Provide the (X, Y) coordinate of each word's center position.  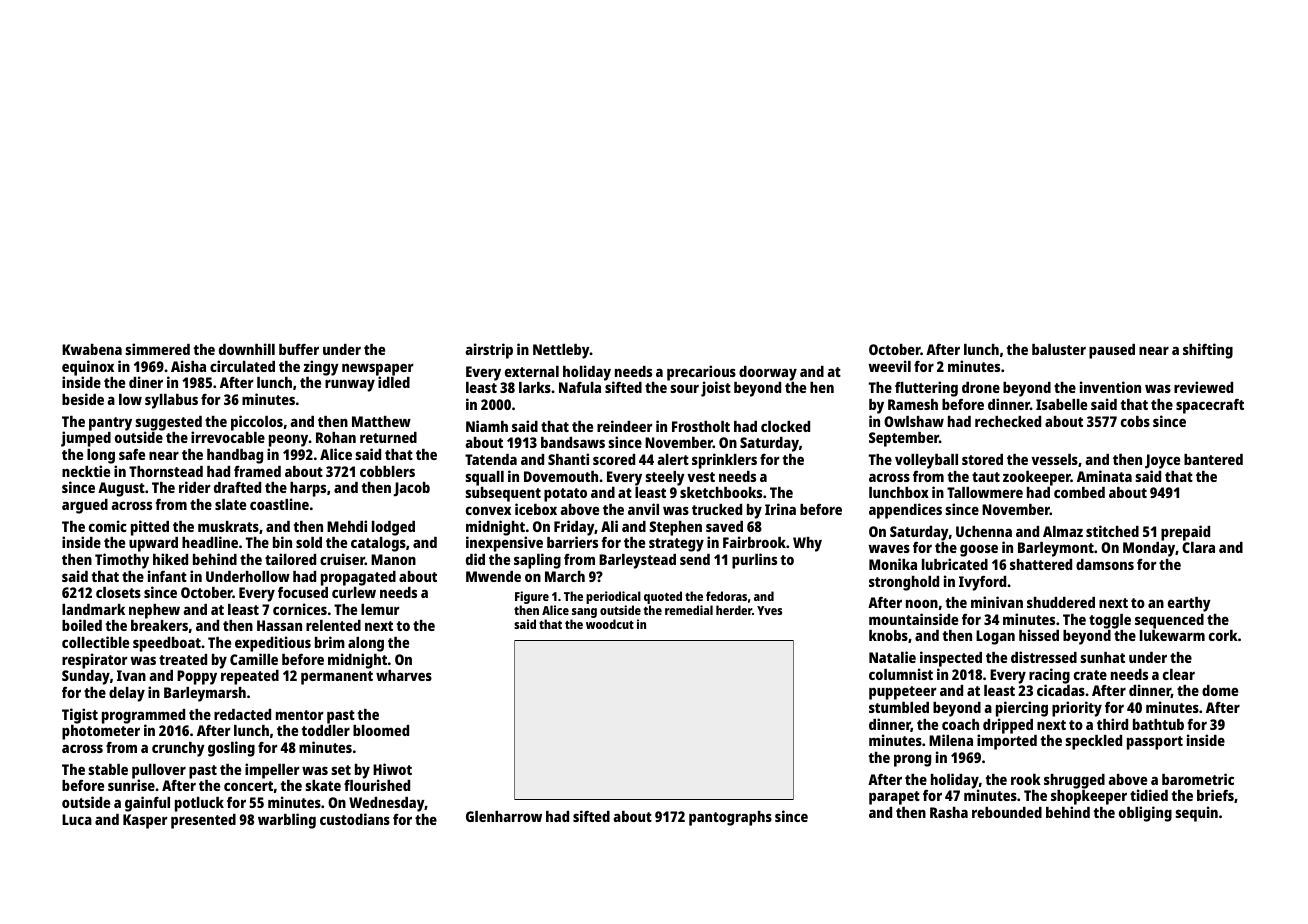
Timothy (122, 561)
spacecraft (1210, 406)
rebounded (1007, 812)
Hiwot (392, 769)
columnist (901, 674)
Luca (77, 819)
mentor (300, 715)
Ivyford (982, 583)
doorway (768, 373)
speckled (1093, 742)
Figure (532, 597)
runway (350, 385)
